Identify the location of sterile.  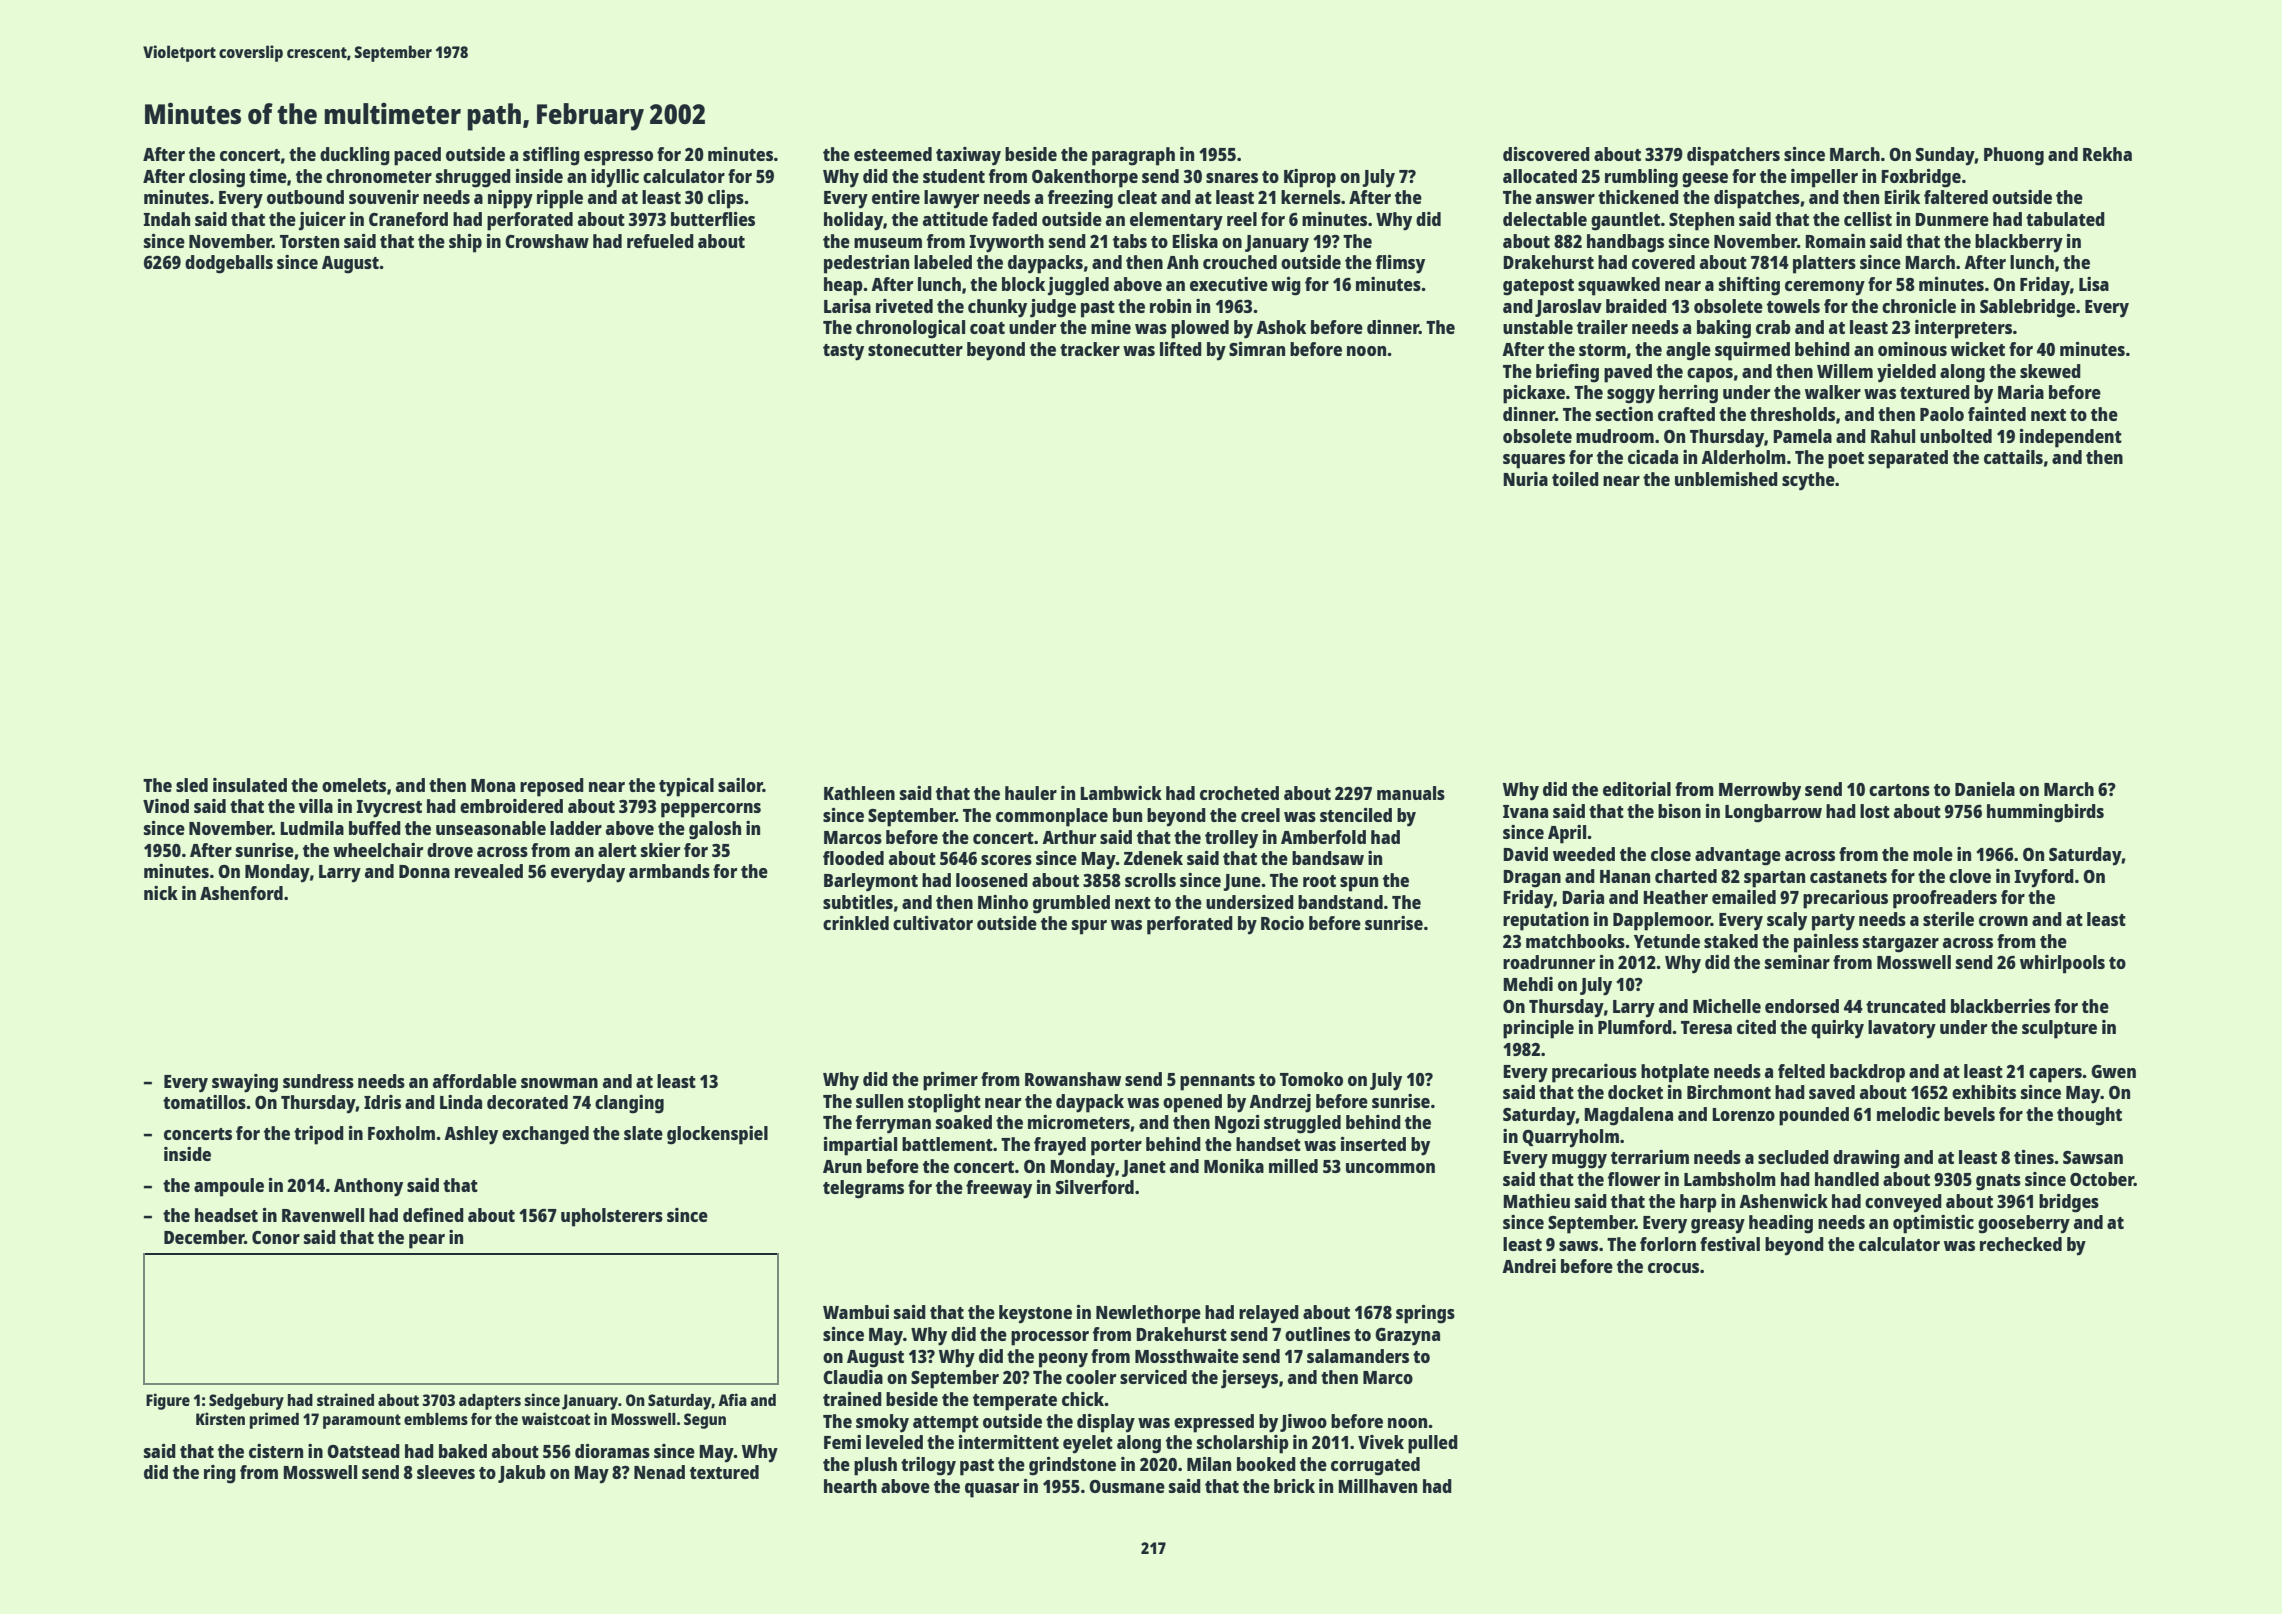
(1948, 919).
